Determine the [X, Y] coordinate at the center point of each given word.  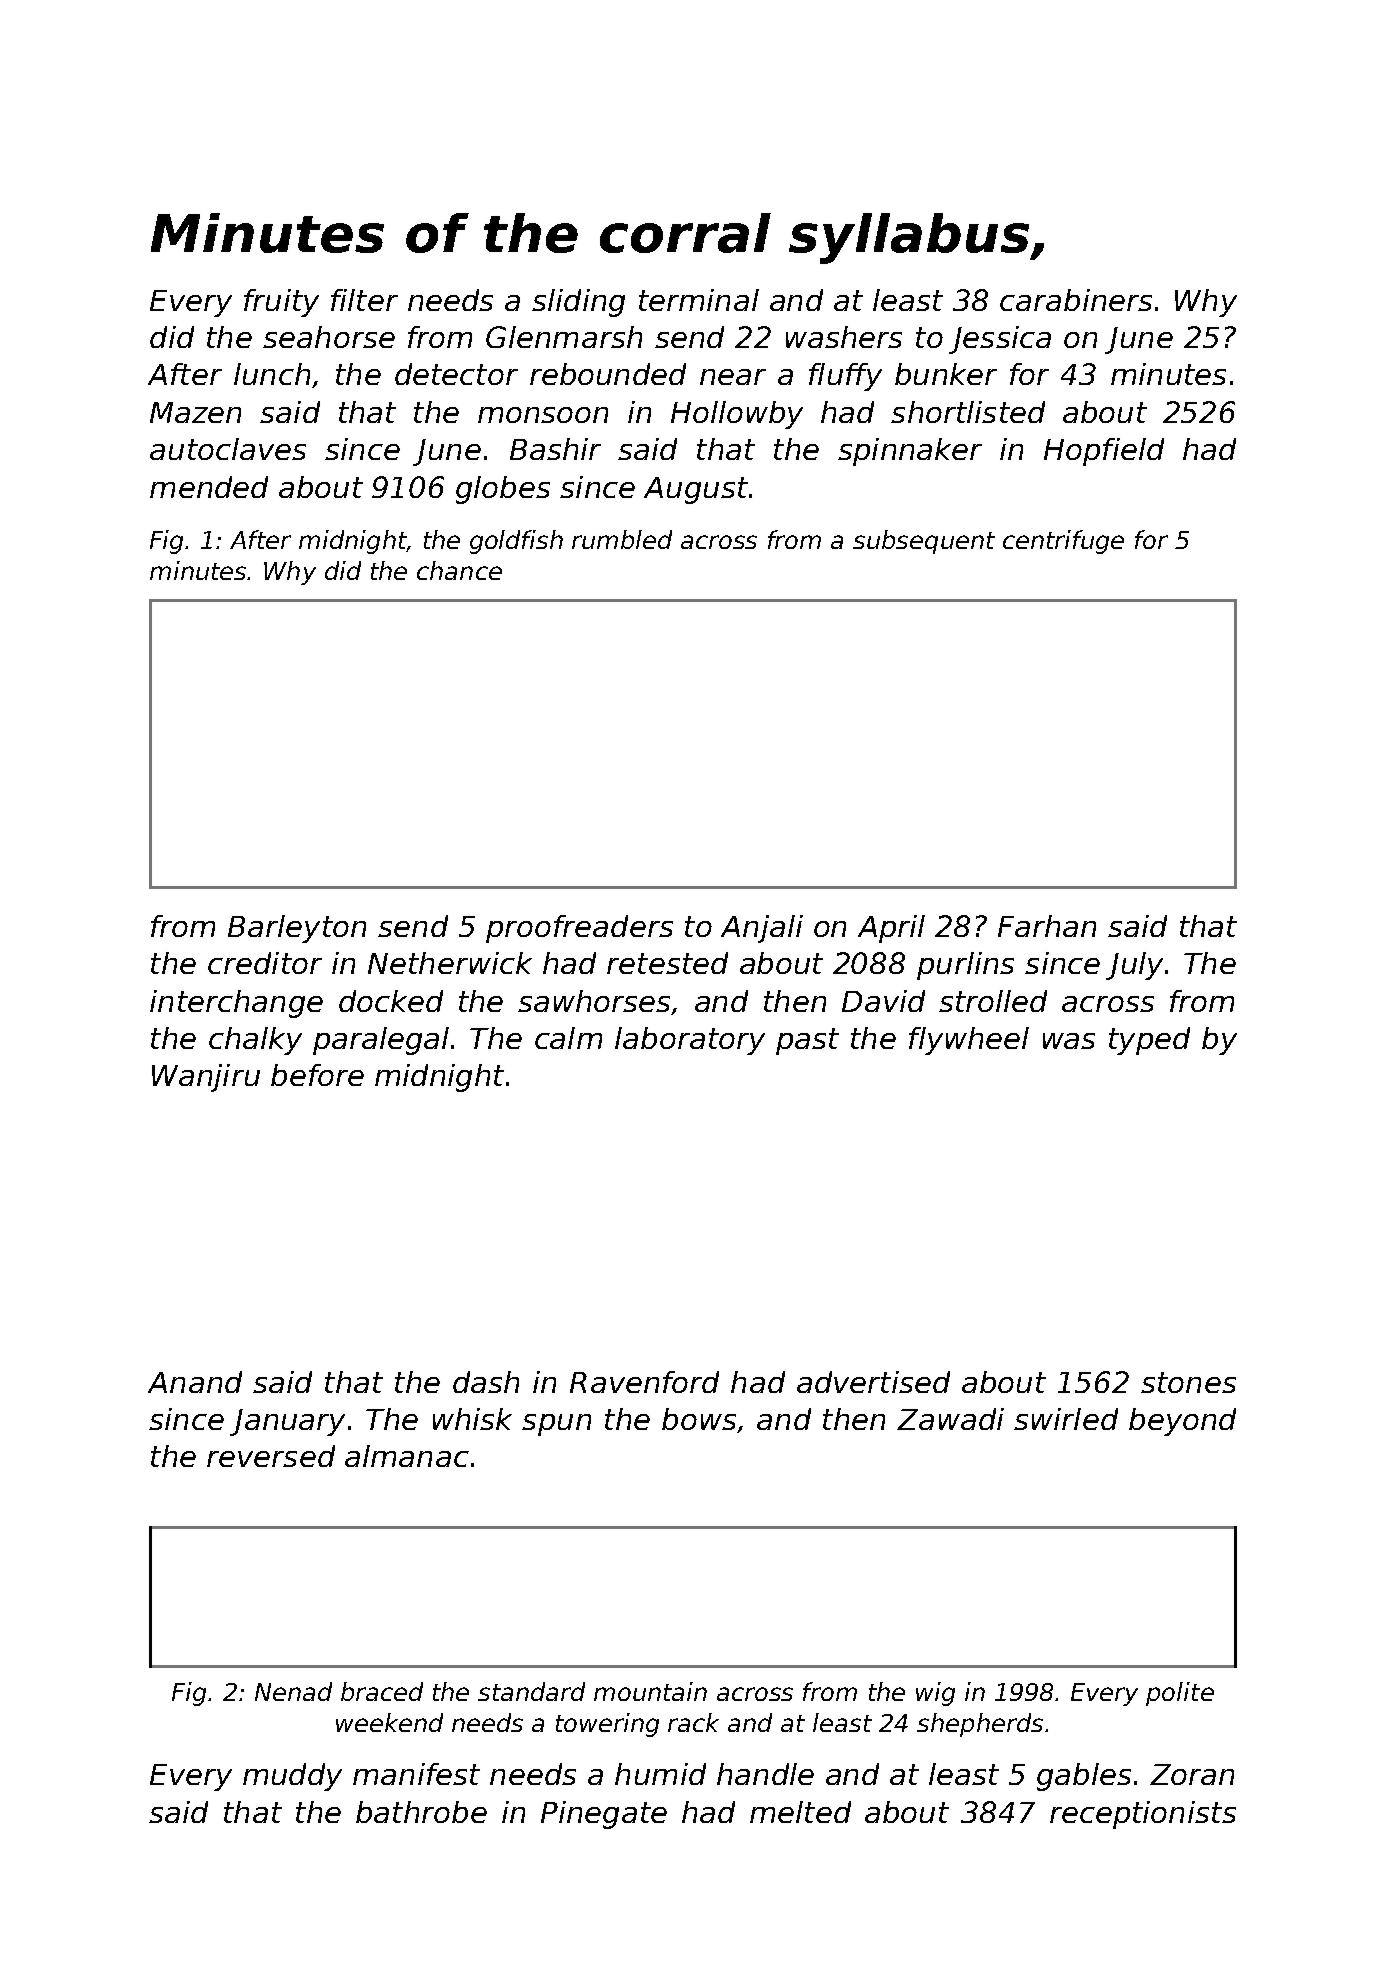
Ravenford [644, 1382]
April [891, 929]
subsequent [924, 542]
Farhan [1047, 926]
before [317, 1075]
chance [459, 570]
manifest [416, 1774]
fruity [281, 303]
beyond [1182, 1422]
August [696, 490]
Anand [195, 1382]
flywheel [969, 1041]
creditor [265, 963]
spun [556, 1425]
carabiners [1076, 300]
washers [844, 337]
